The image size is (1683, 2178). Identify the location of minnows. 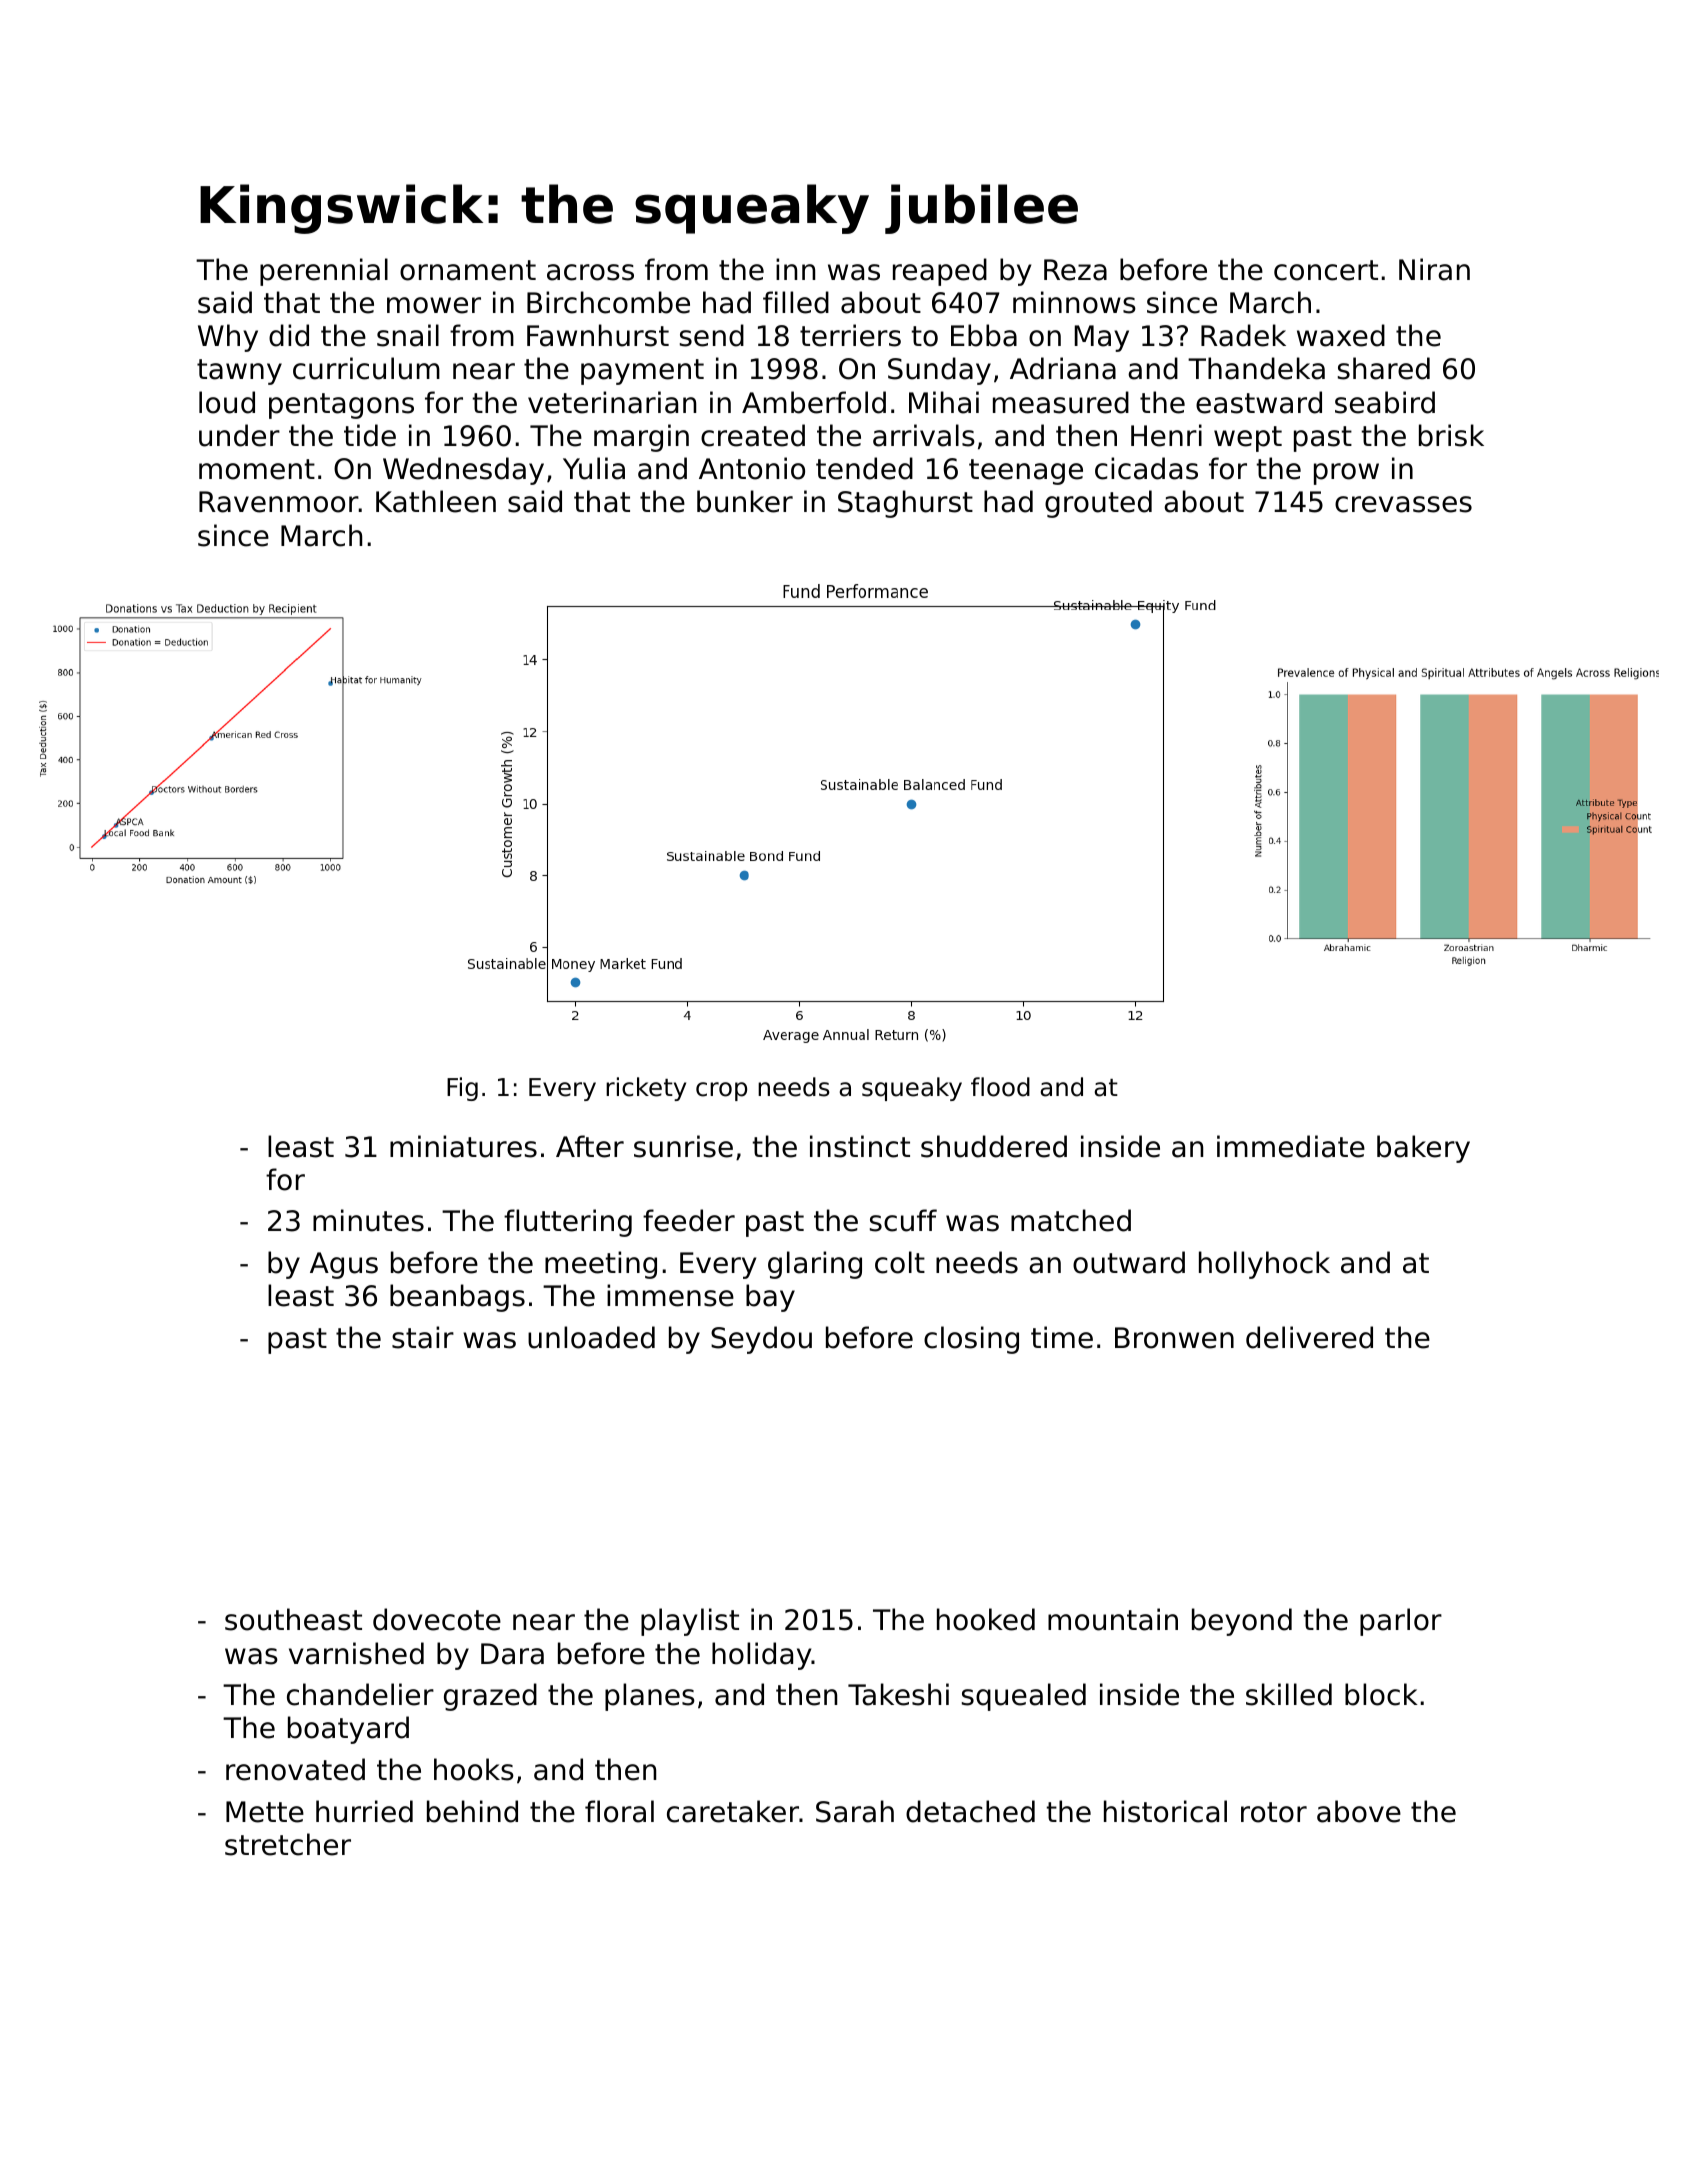
(1074, 302).
